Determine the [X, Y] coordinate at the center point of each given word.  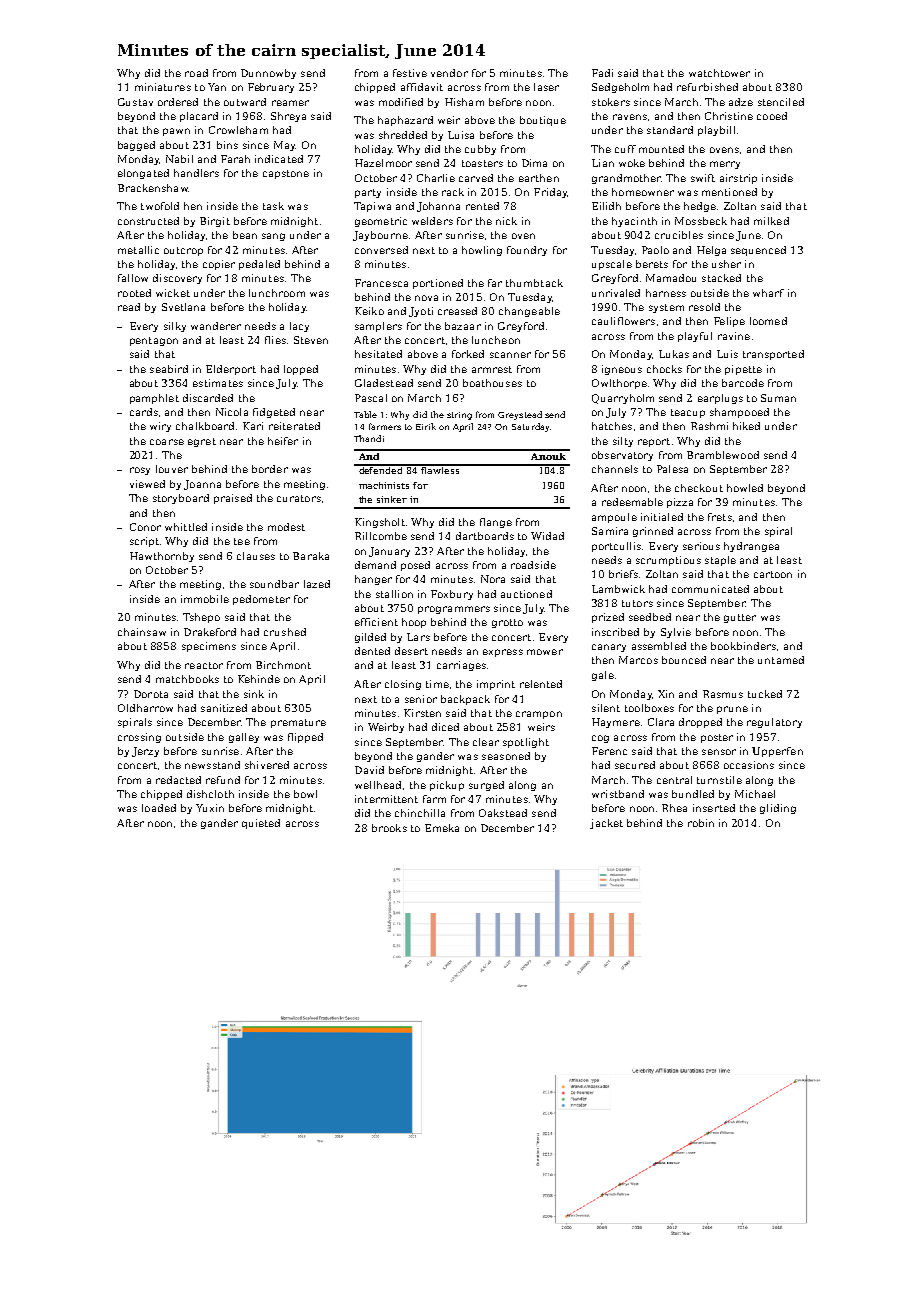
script [144, 542]
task [273, 206]
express [503, 653]
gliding [778, 809]
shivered [267, 765]
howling [482, 251]
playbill [716, 131]
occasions [749, 765]
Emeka [442, 828]
